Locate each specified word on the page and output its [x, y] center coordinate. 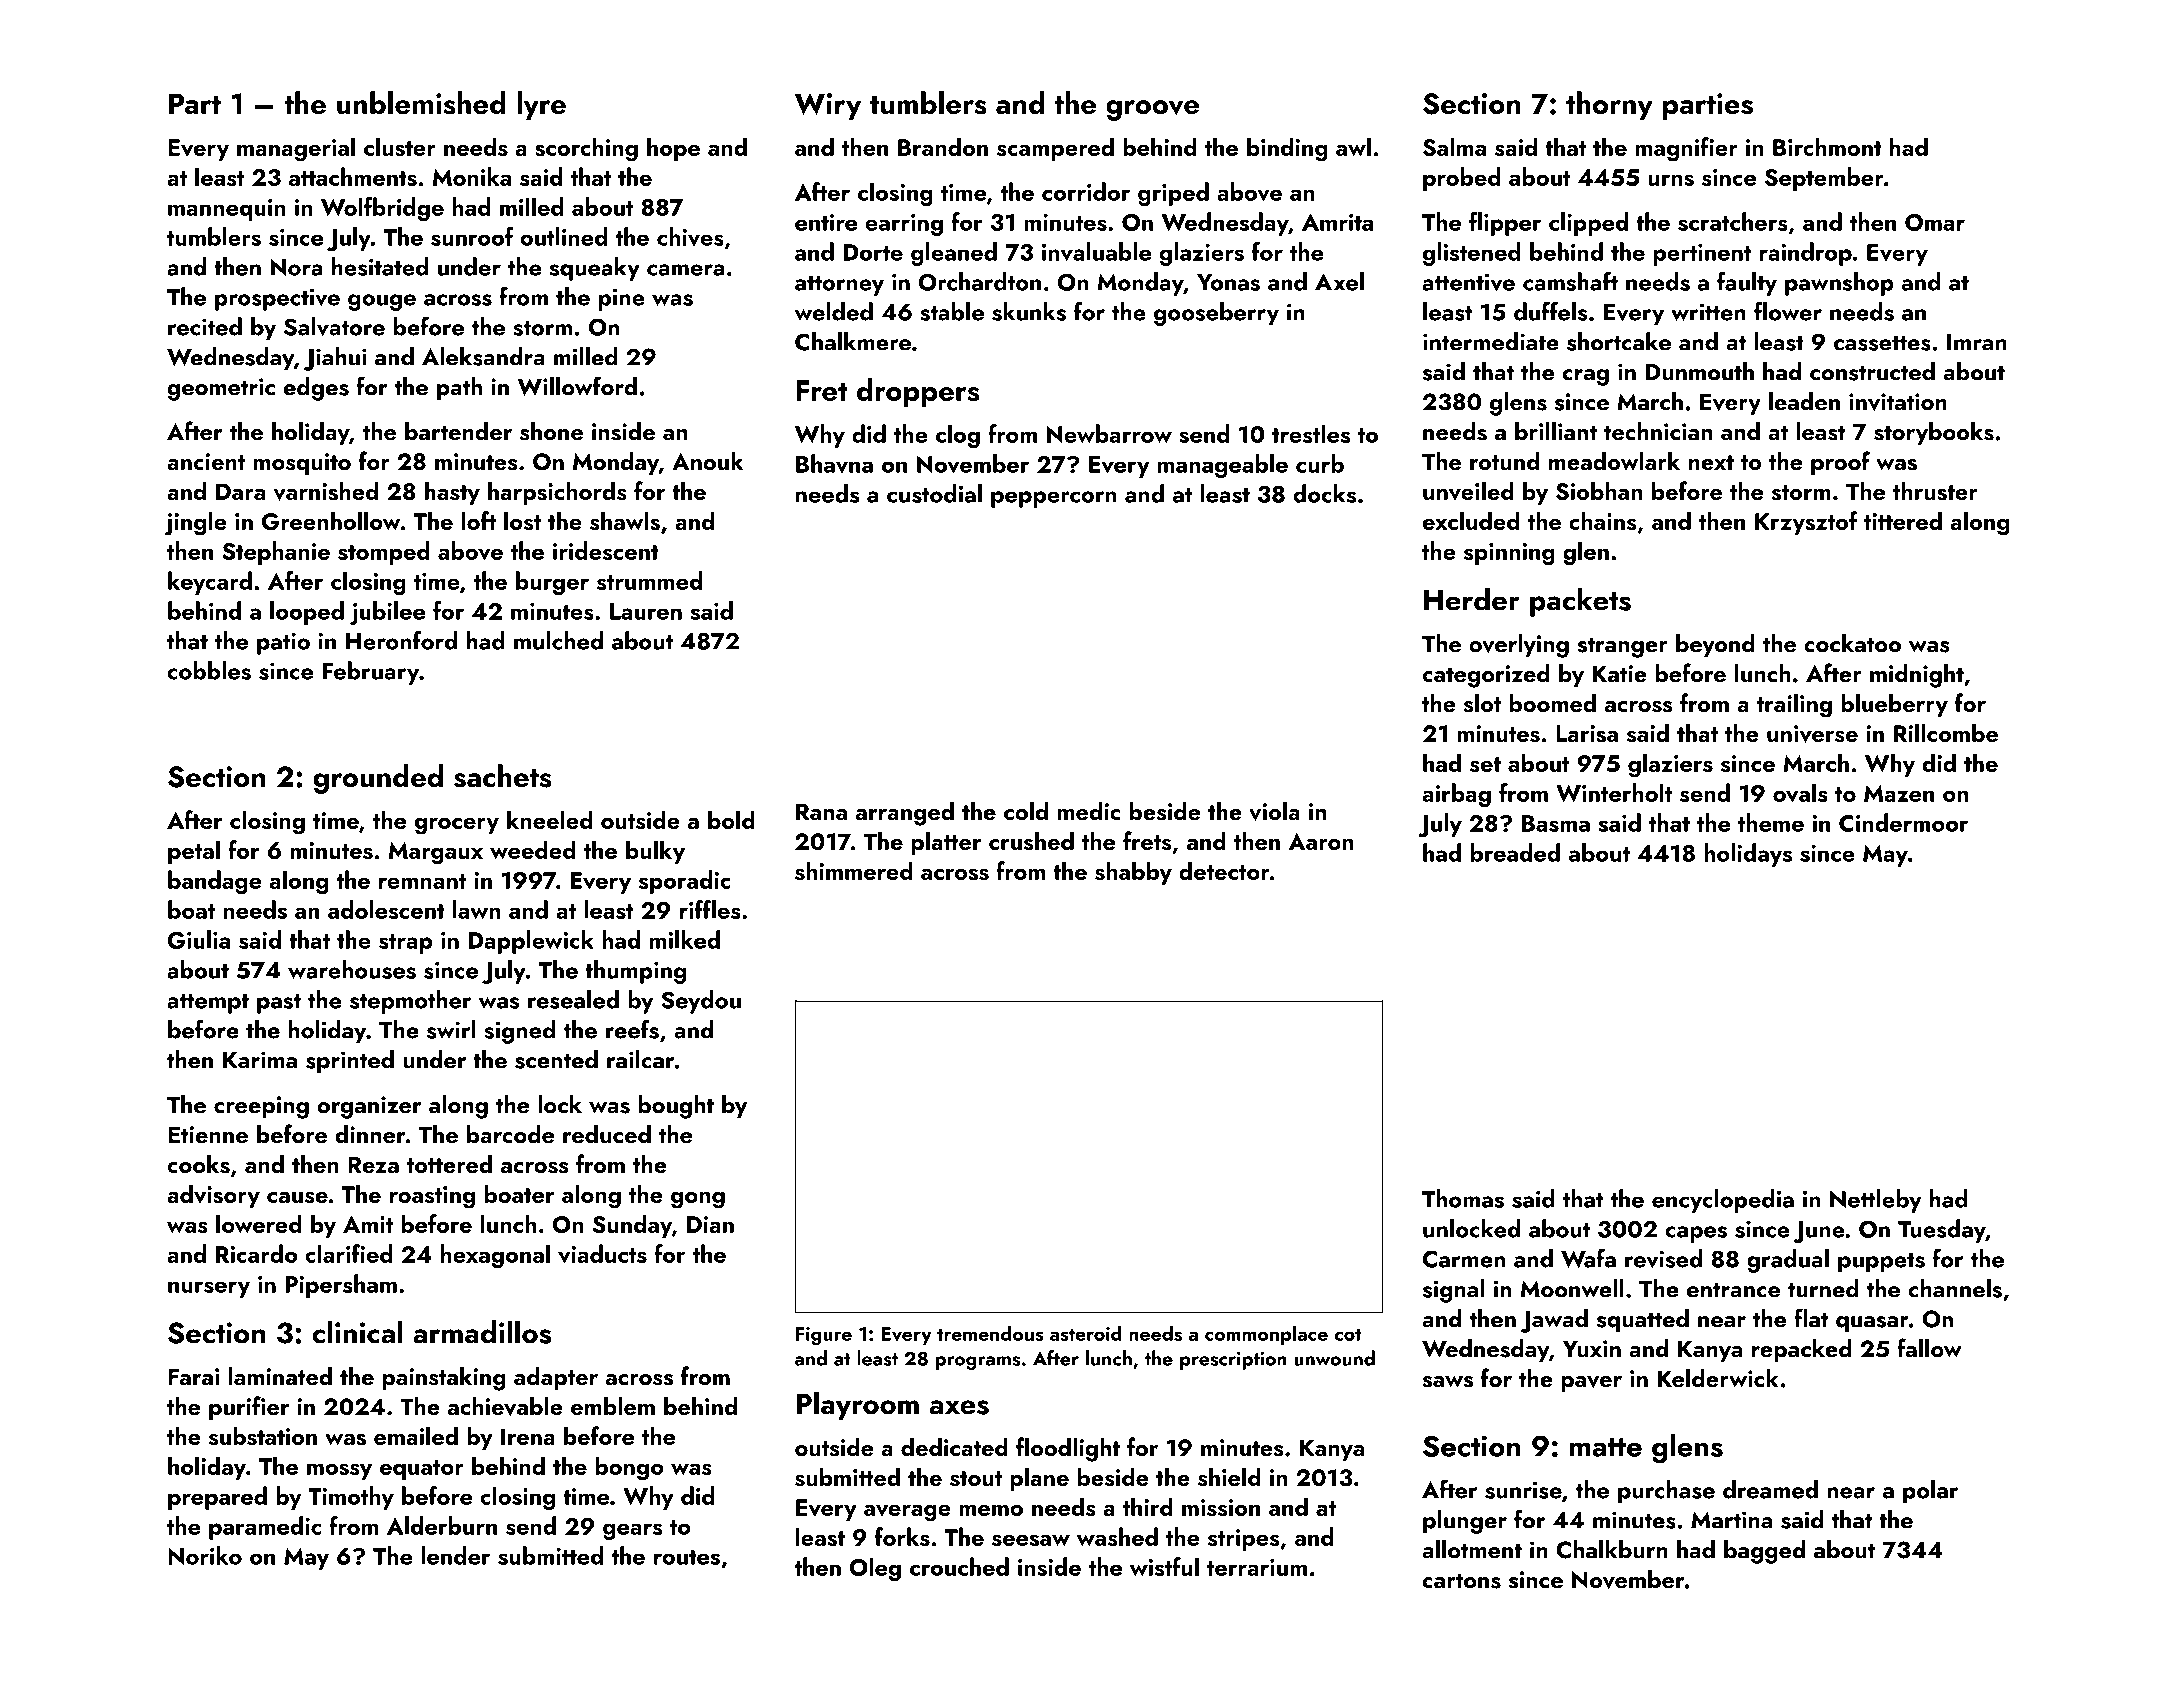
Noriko [205, 1555]
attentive [1468, 282]
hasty [452, 493]
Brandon [943, 146]
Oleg [875, 1569]
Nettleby [1876, 1201]
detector [1224, 870]
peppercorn [1054, 499]
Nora [296, 267]
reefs [632, 1029]
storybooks [1934, 433]
